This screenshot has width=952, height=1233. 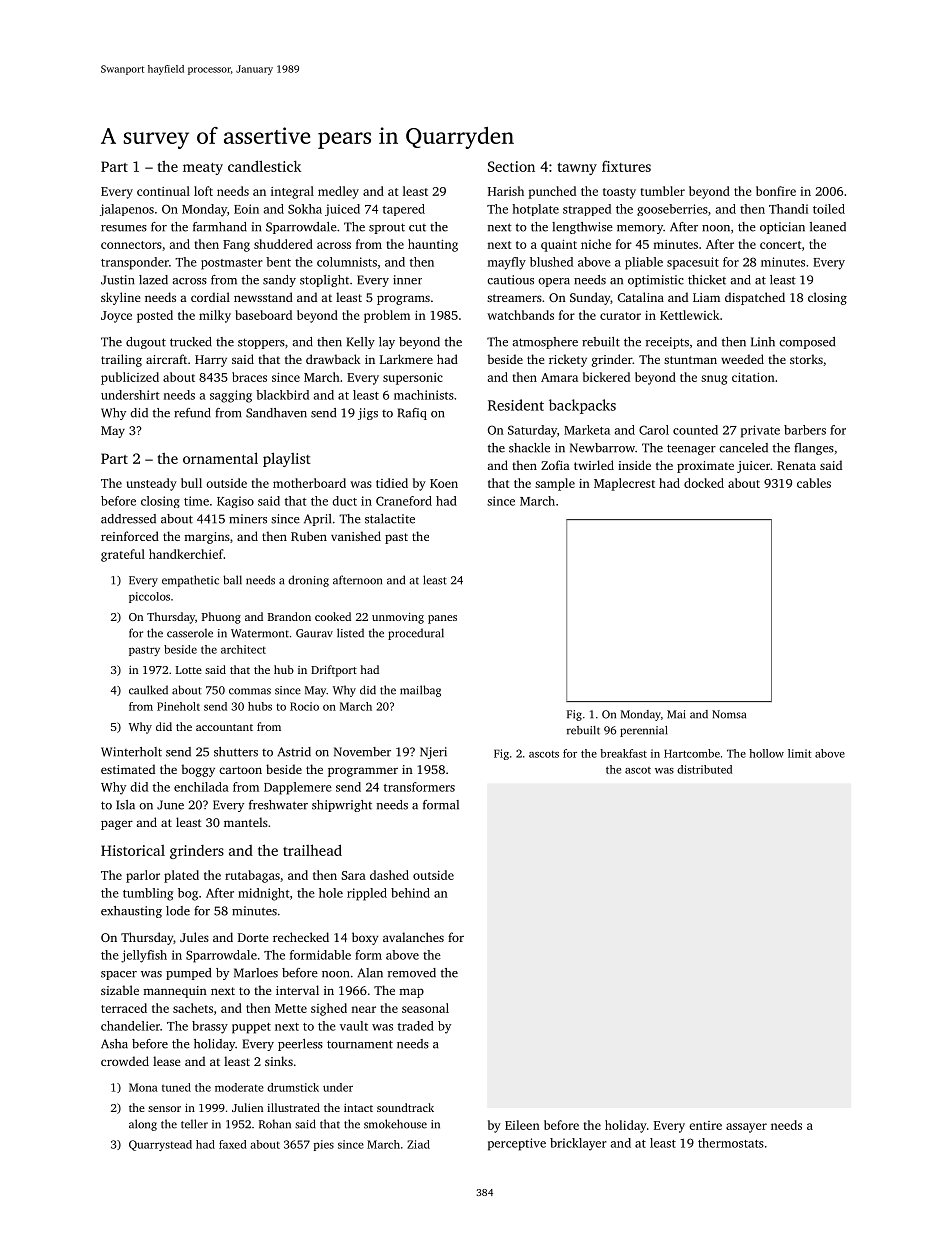 I want to click on bonfire, so click(x=776, y=191).
